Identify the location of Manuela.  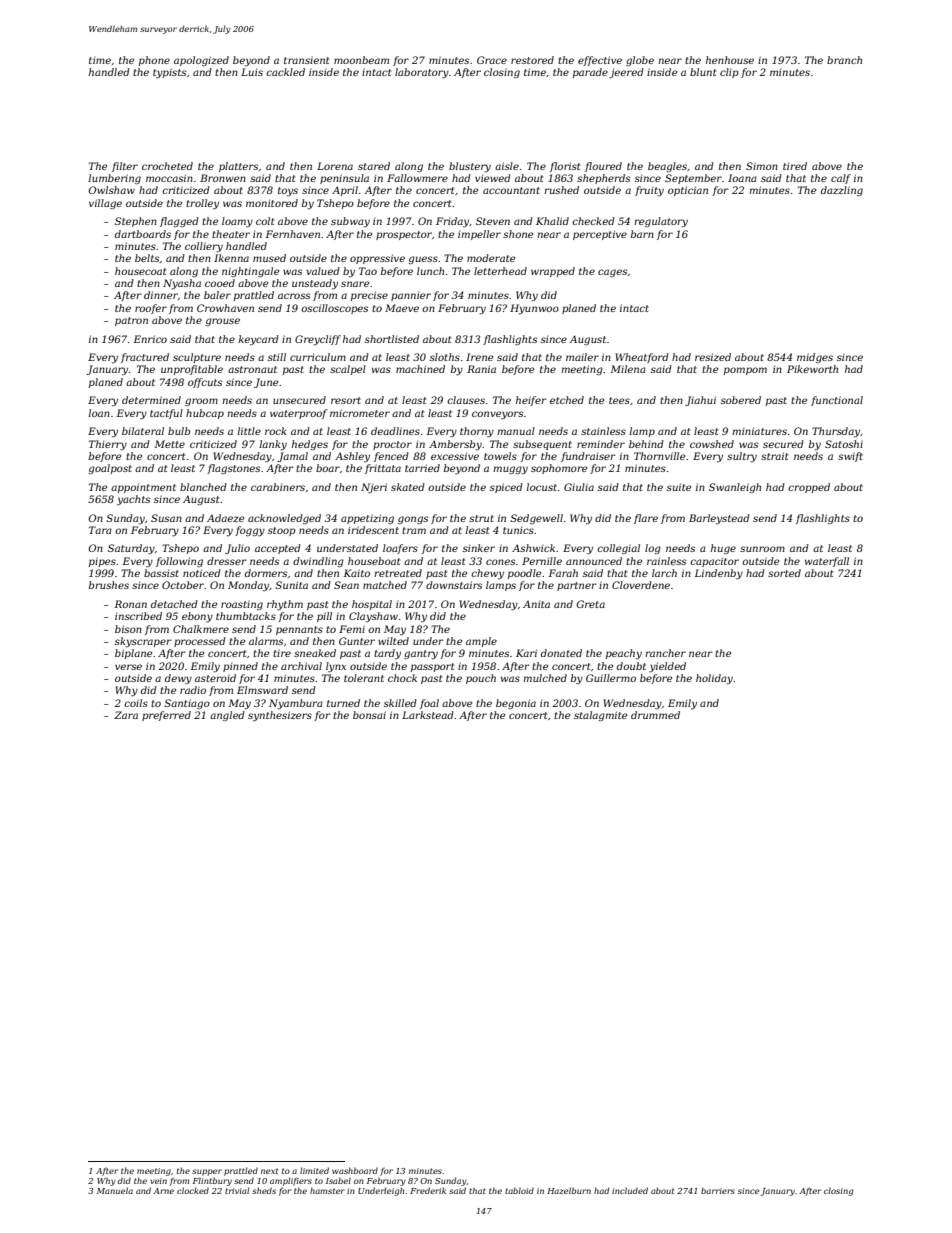
(115, 1190).
